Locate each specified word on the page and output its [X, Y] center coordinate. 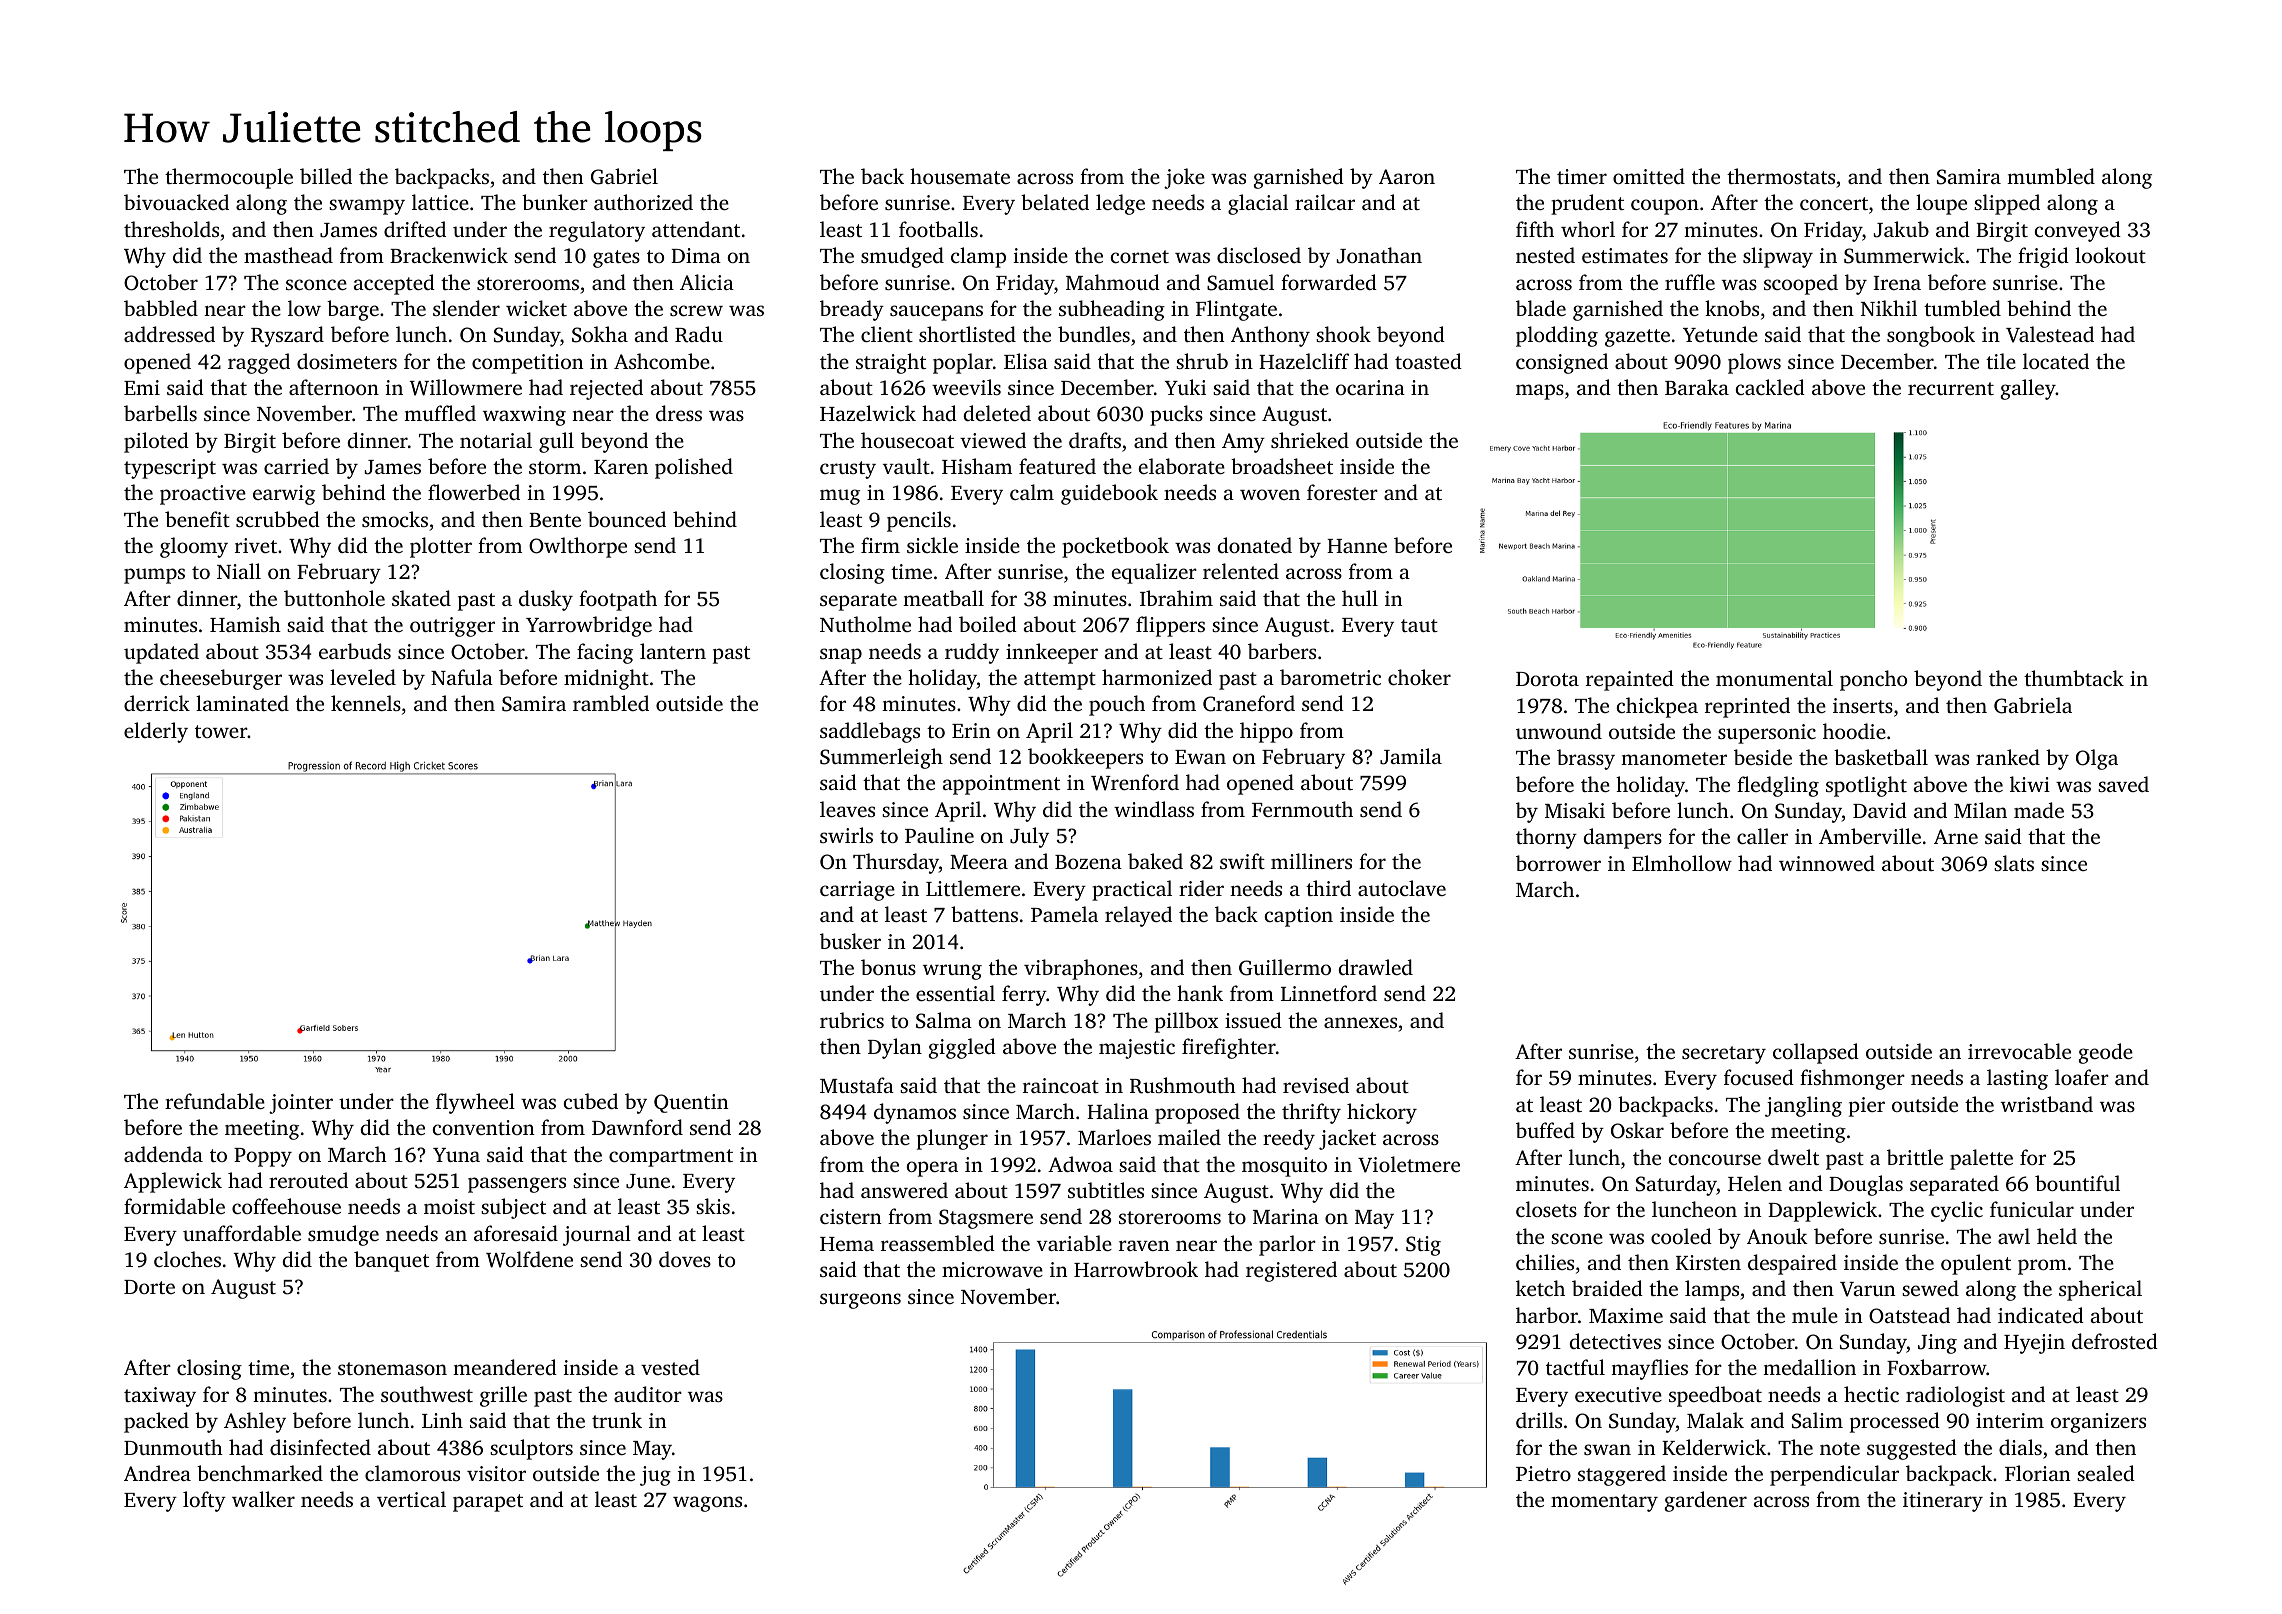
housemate [960, 176]
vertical [411, 1499]
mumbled [2051, 176]
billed [326, 176]
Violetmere [1409, 1164]
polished [694, 468]
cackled [1770, 387]
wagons [707, 1504]
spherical [2100, 1290]
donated [1255, 545]
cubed [591, 1101]
